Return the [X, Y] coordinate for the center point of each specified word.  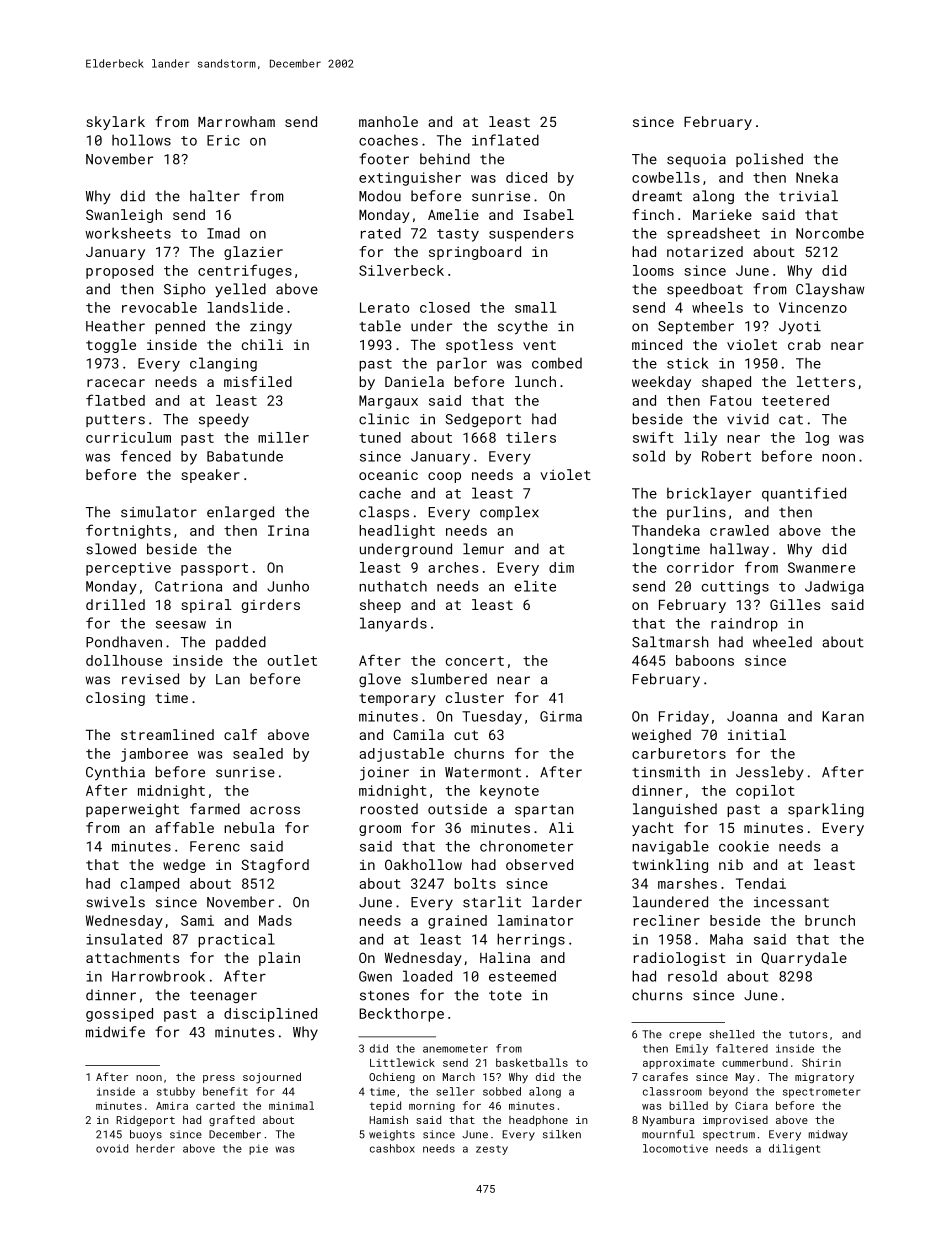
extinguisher [410, 179]
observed [539, 864]
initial [757, 734]
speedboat [705, 290]
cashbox [392, 1148]
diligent [794, 1149]
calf [240, 734]
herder [155, 1148]
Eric [223, 140]
